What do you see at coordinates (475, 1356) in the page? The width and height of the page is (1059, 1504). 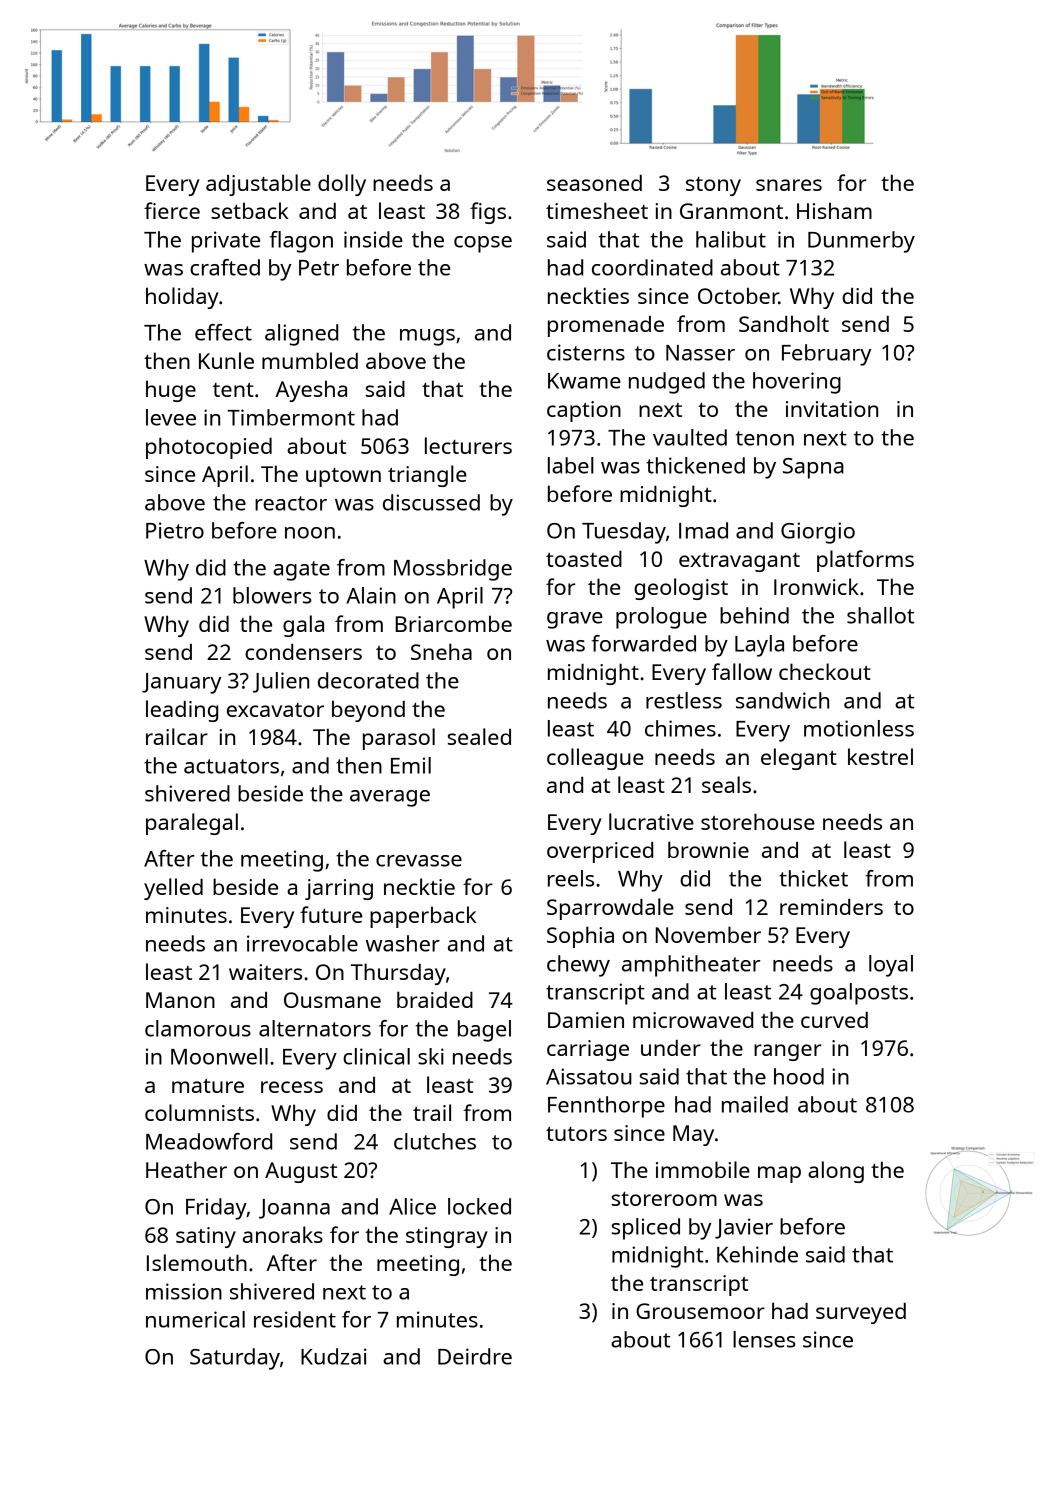 I see `Deirdre` at bounding box center [475, 1356].
